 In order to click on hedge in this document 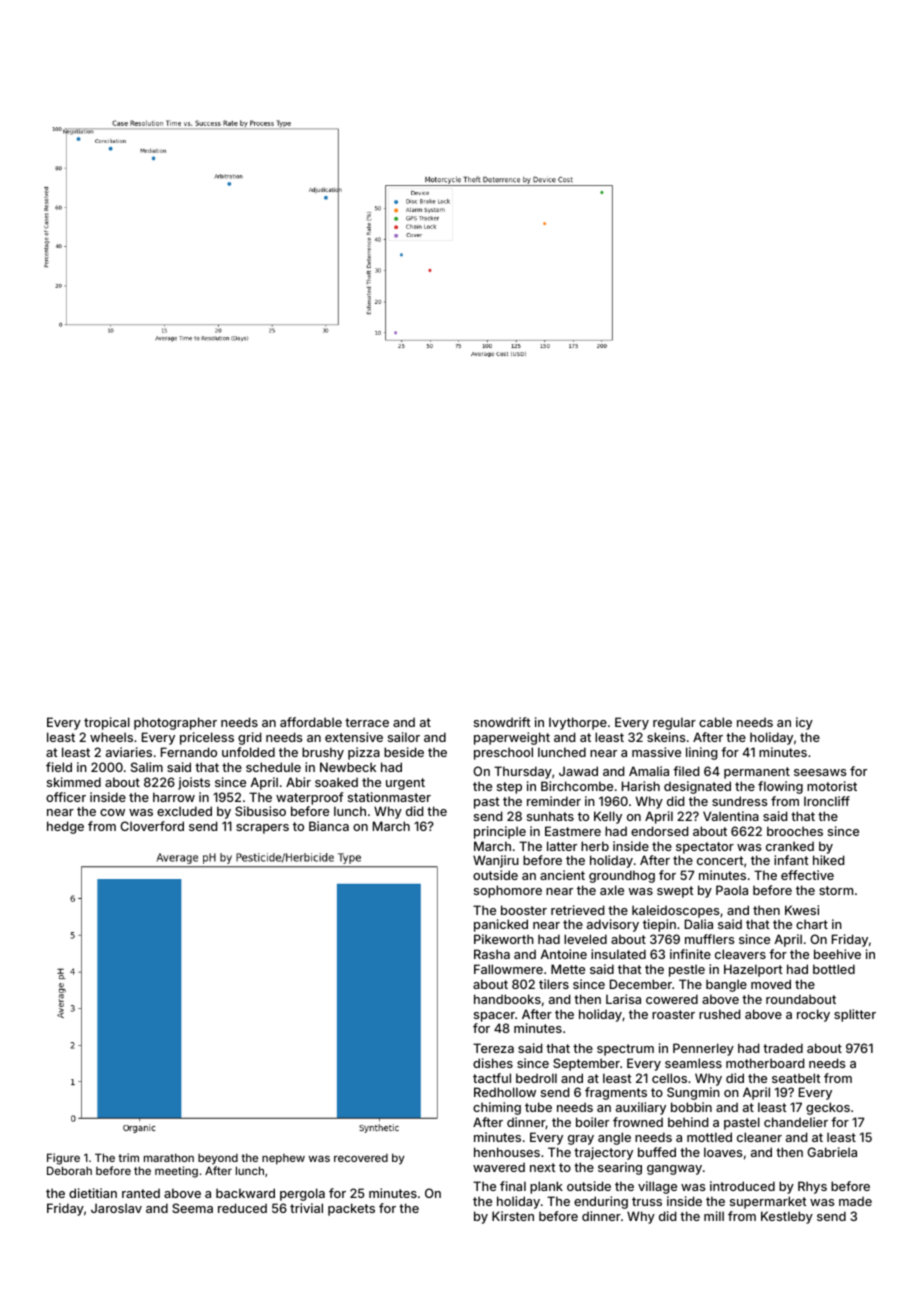, I will do `click(65, 827)`.
